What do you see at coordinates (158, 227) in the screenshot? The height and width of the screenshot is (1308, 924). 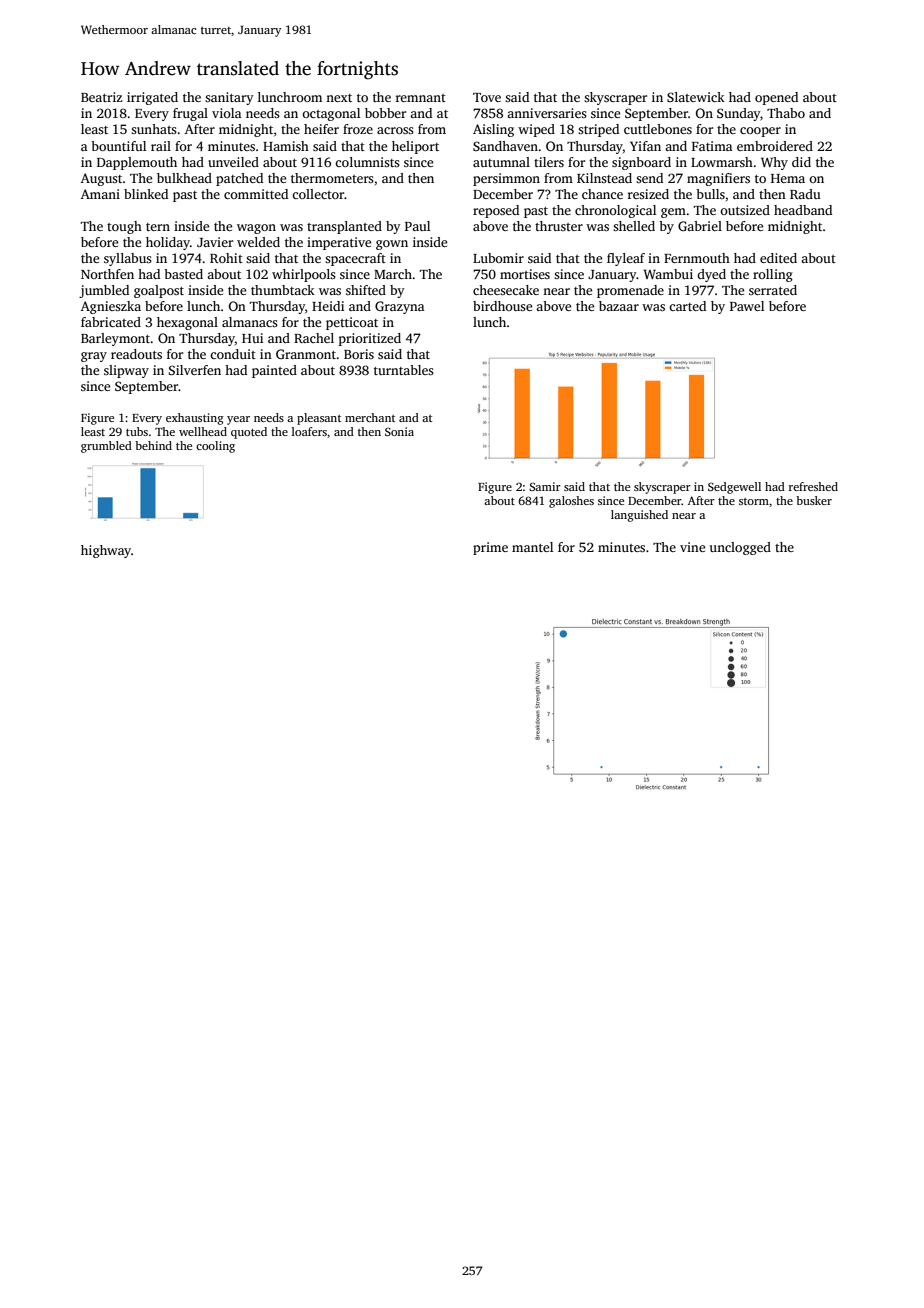 I see `tern` at bounding box center [158, 227].
